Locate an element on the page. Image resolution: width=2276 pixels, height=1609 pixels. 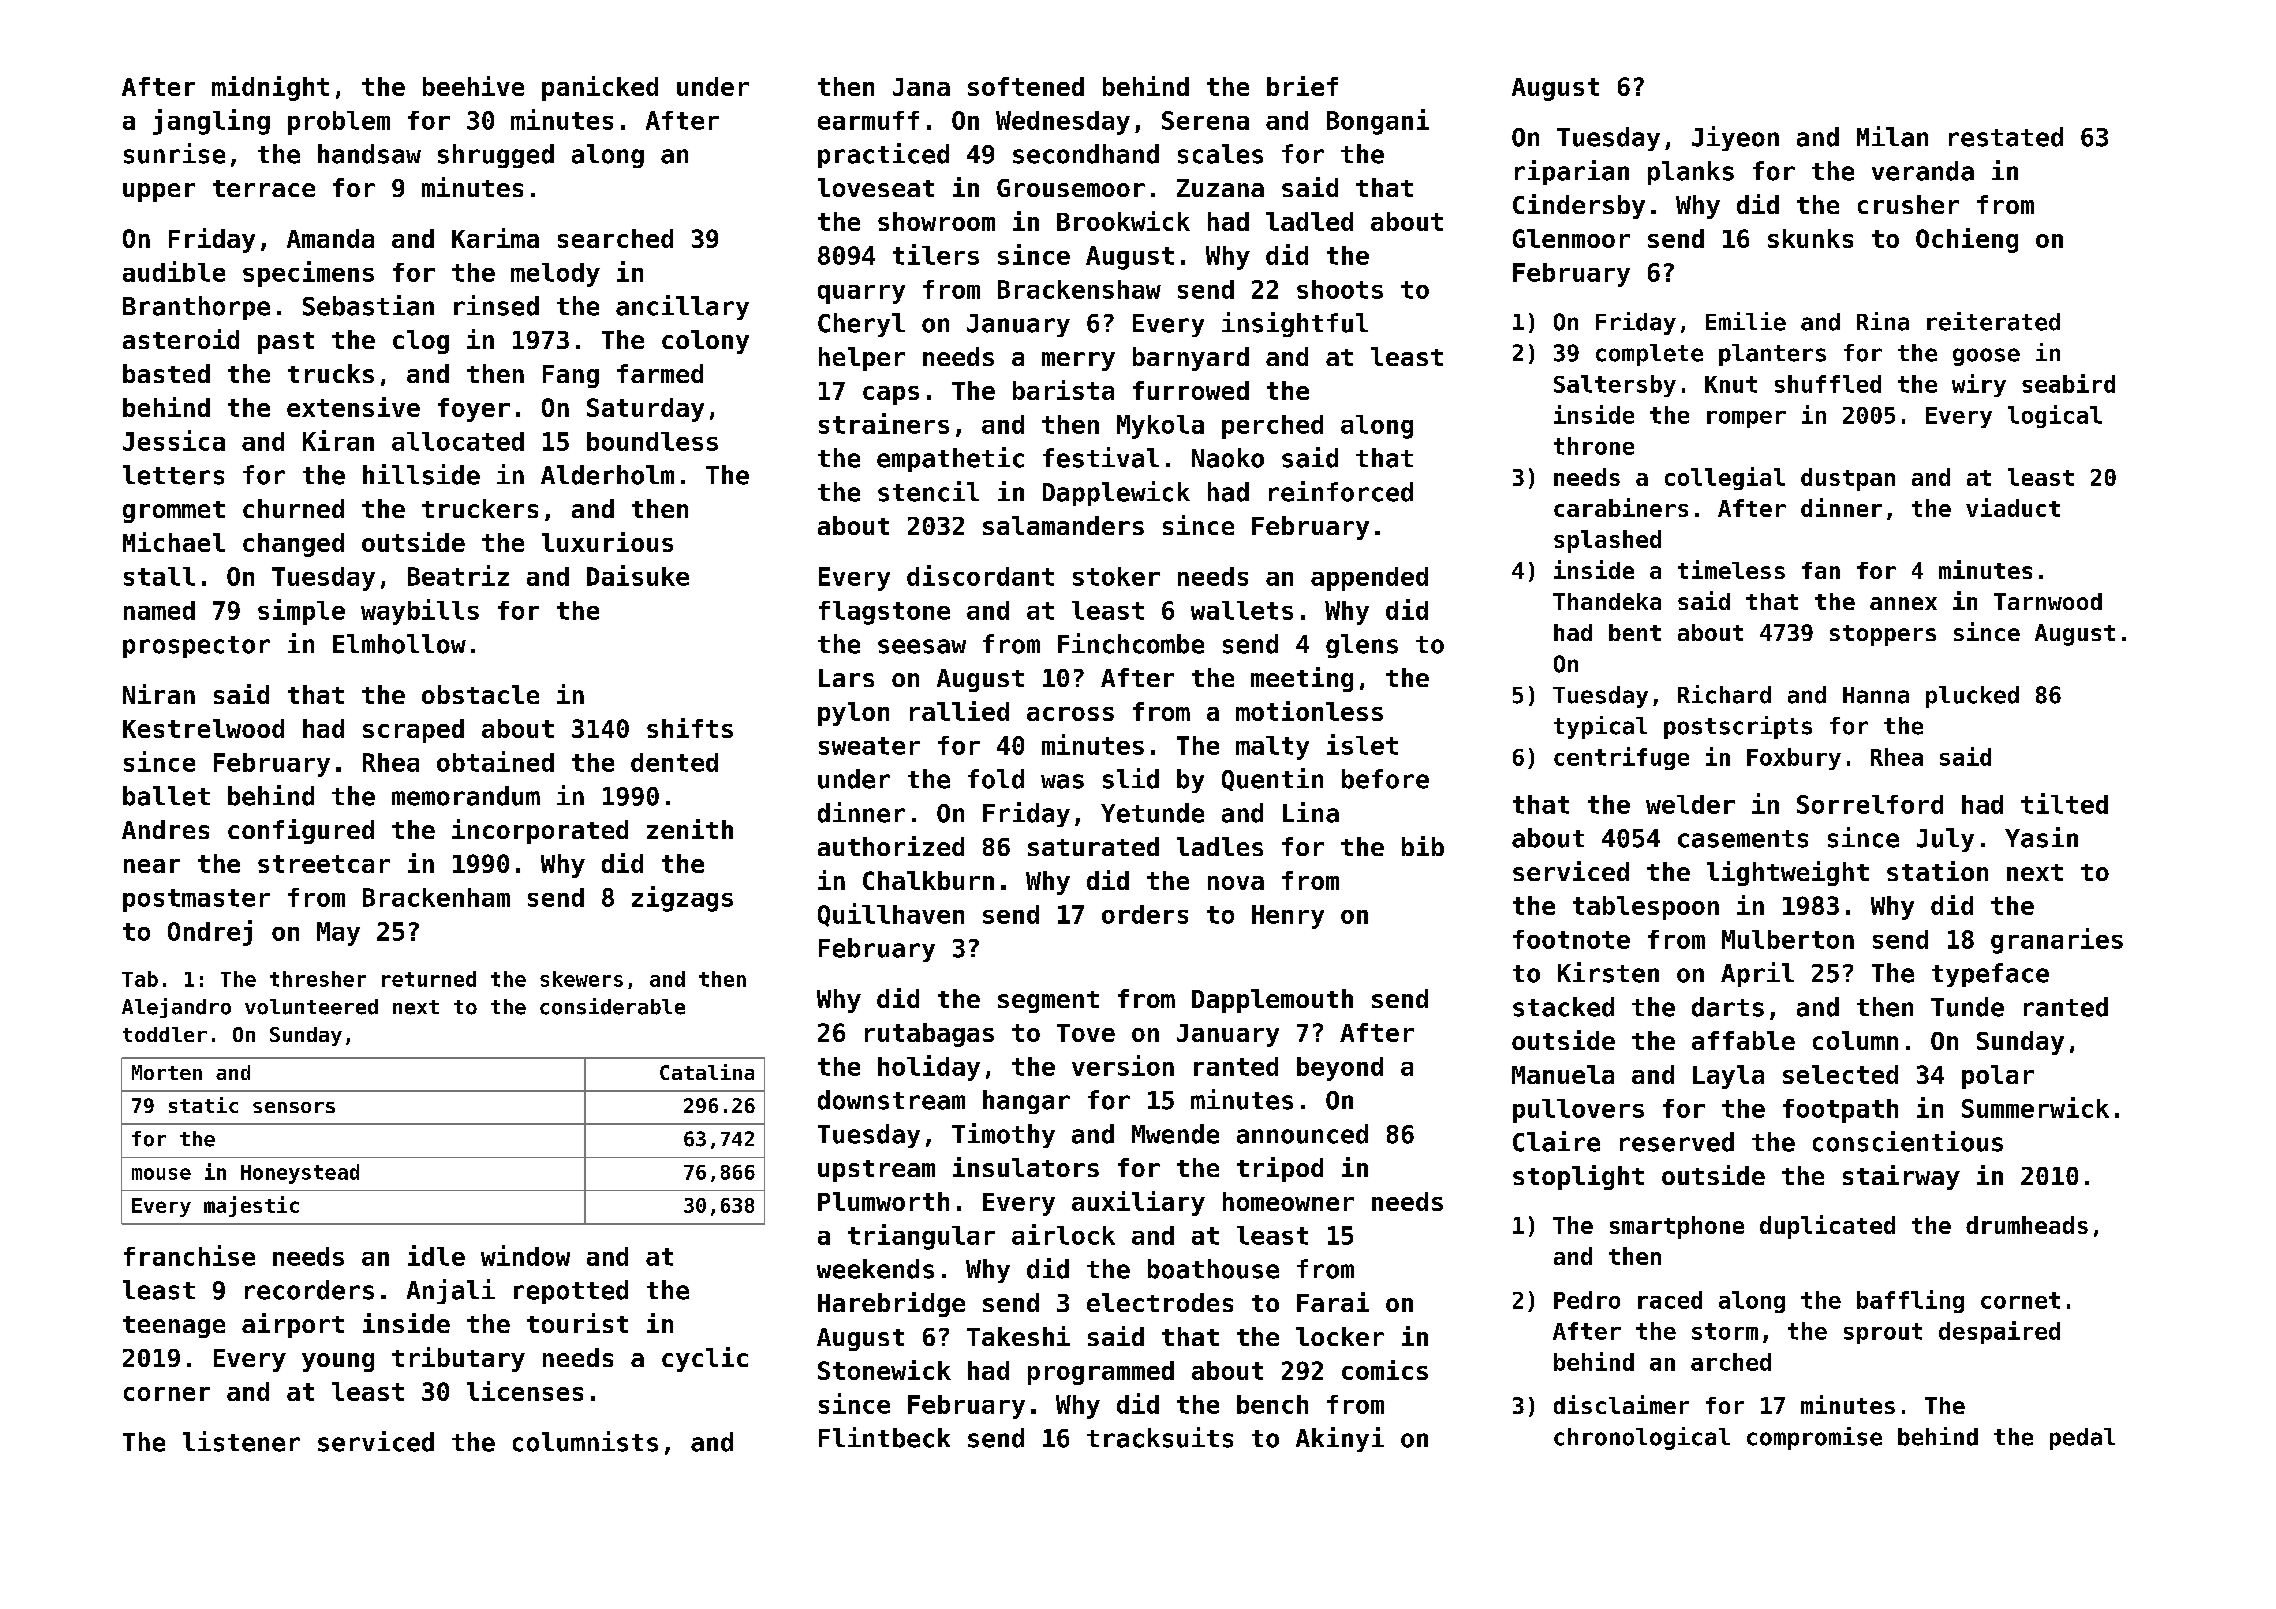
dented is located at coordinates (674, 762).
